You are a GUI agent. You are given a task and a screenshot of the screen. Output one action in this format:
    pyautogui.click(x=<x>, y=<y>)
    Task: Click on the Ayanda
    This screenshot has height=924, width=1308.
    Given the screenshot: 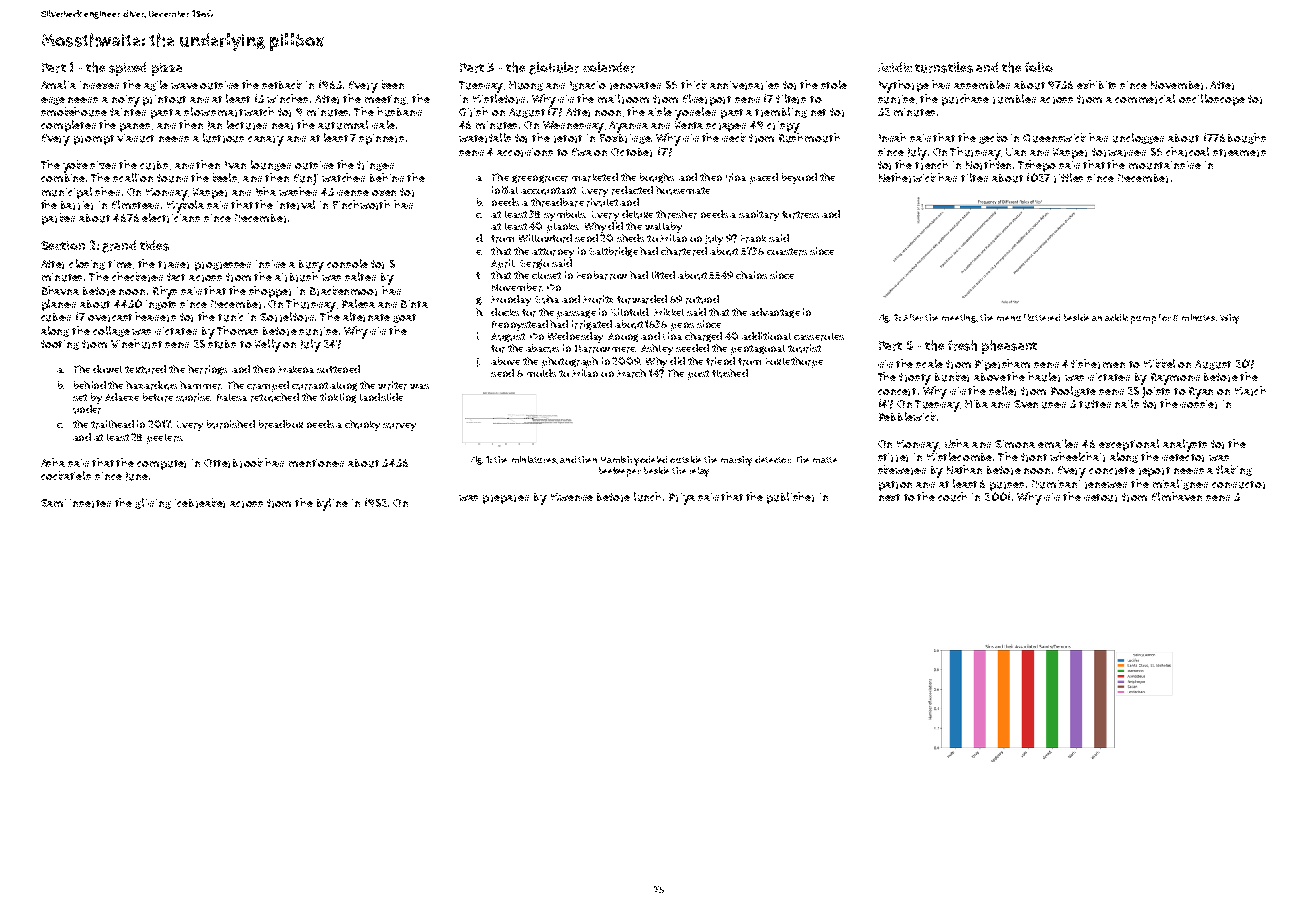 What is the action you would take?
    pyautogui.click(x=628, y=127)
